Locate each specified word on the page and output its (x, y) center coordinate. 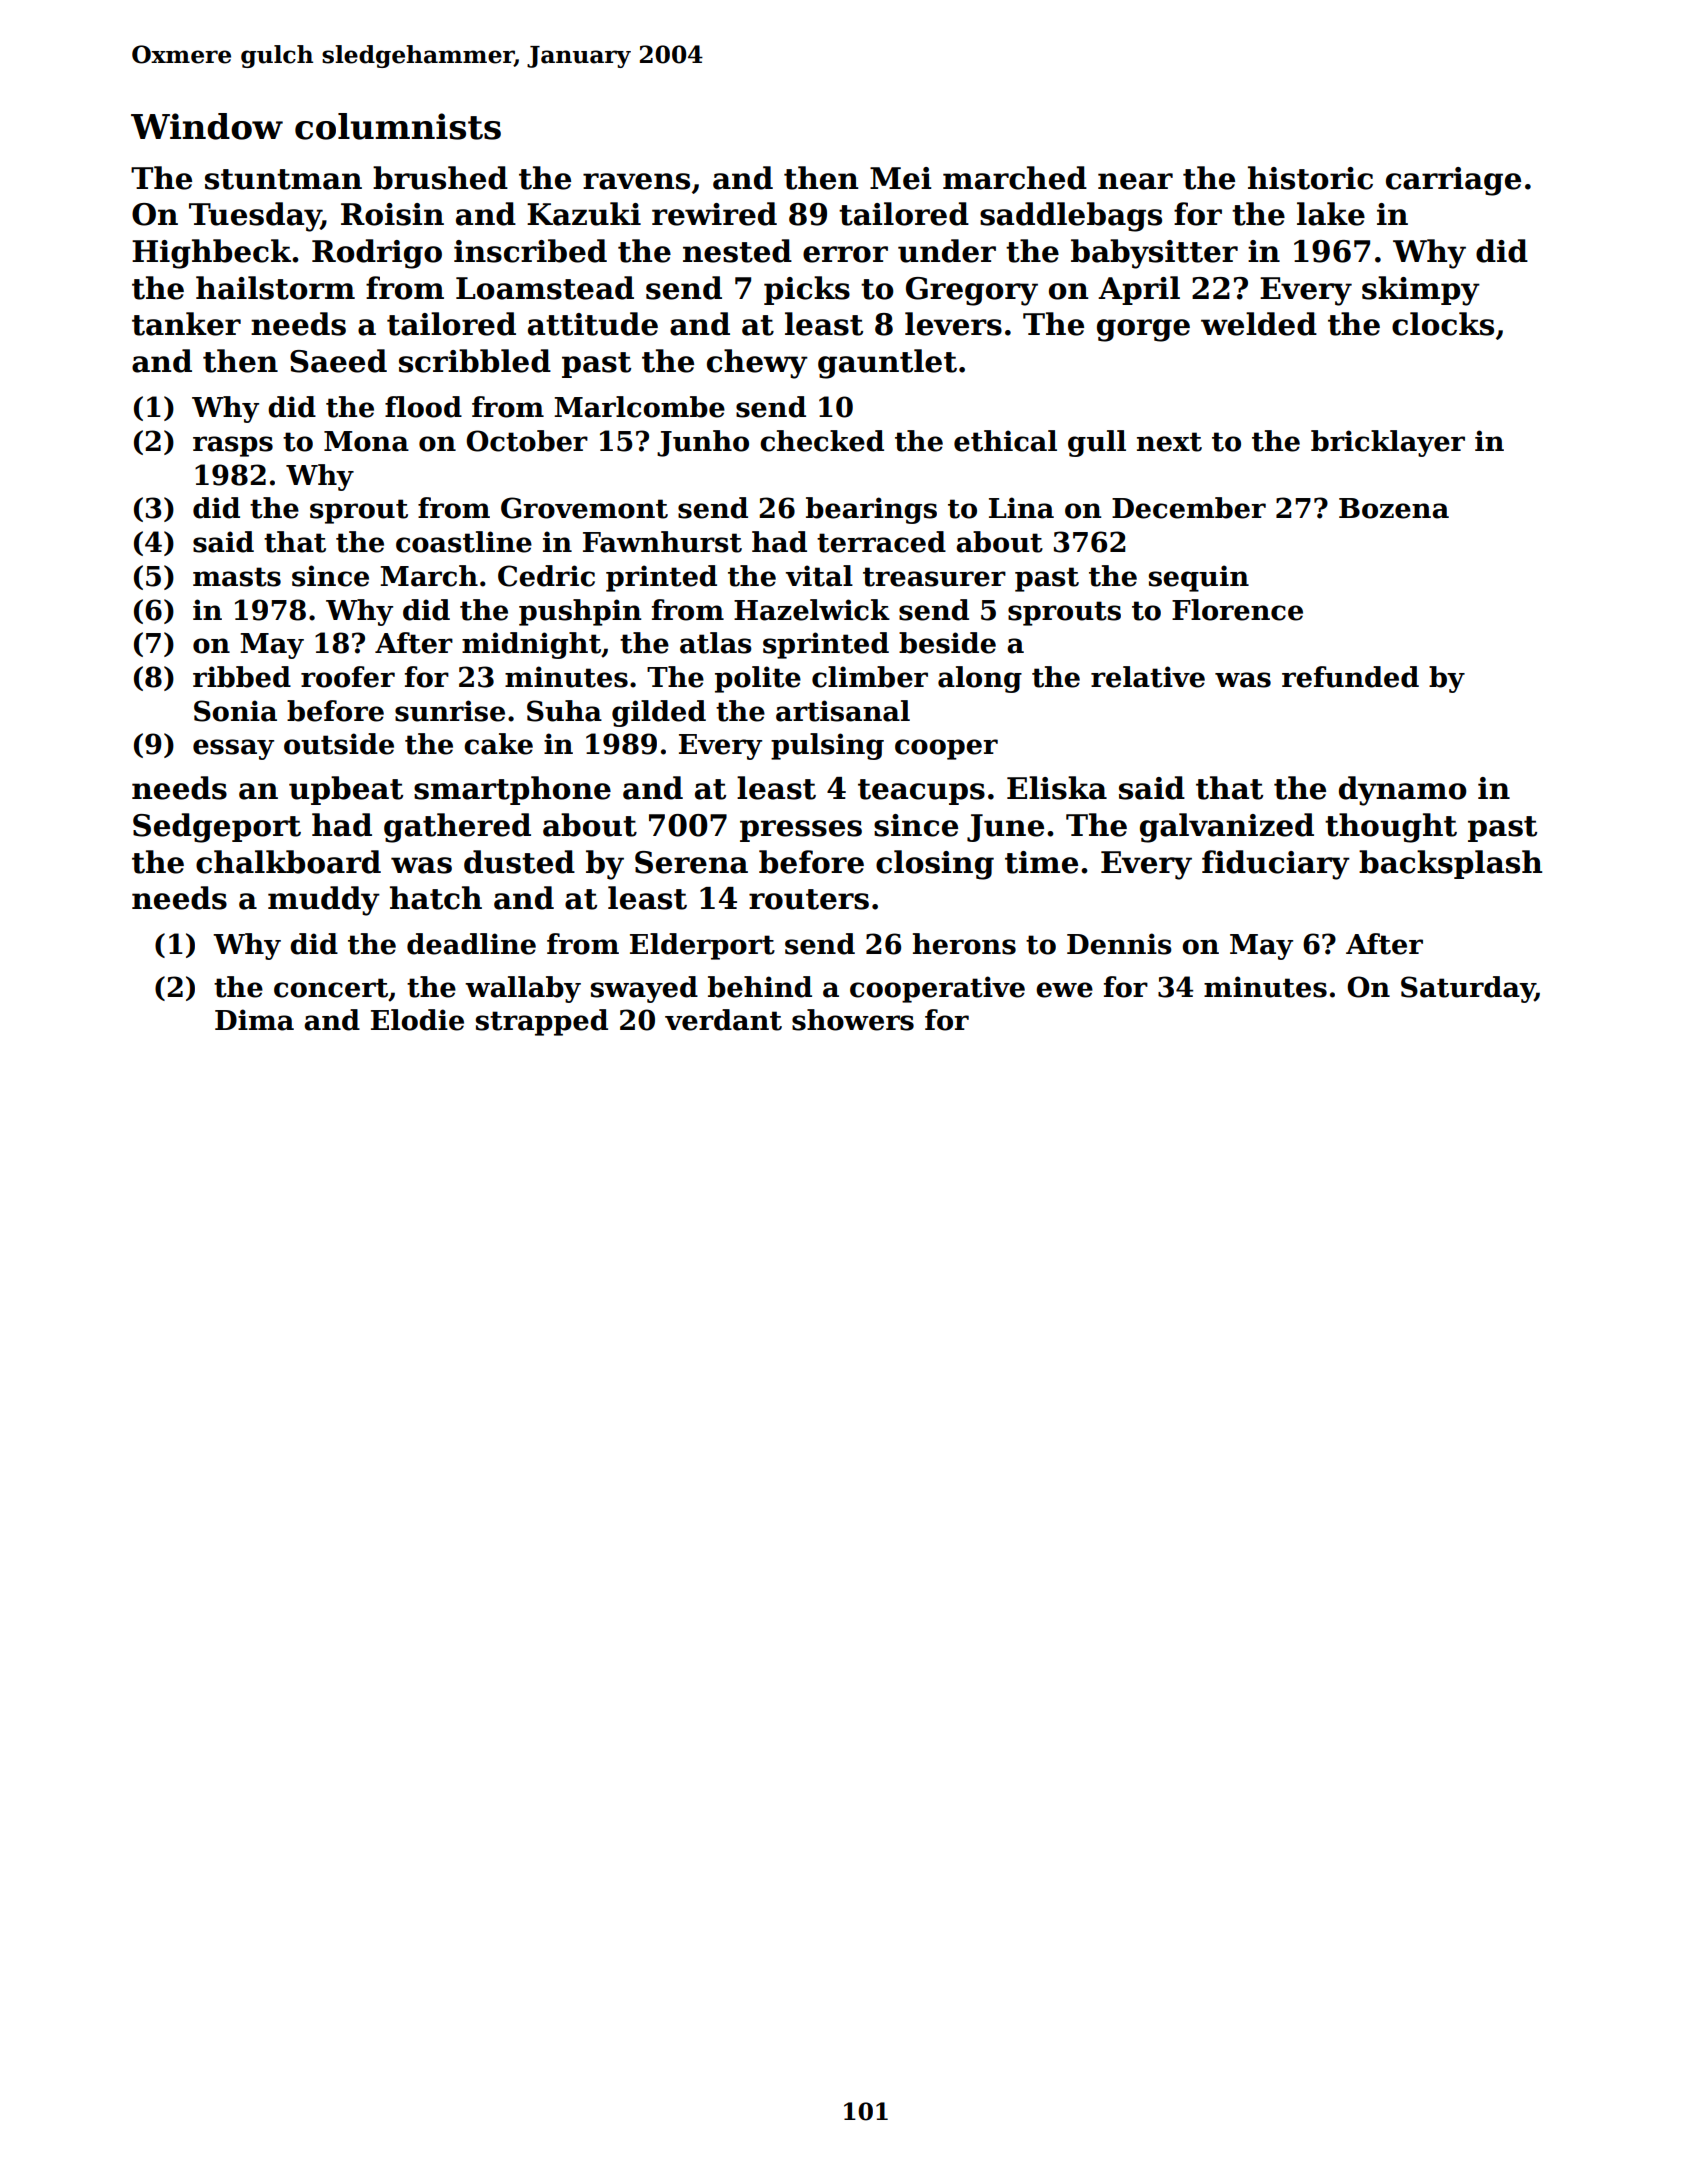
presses (801, 831)
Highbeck (211, 254)
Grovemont (584, 508)
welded (1259, 324)
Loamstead (545, 288)
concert (331, 988)
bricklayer (1388, 443)
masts (237, 577)
